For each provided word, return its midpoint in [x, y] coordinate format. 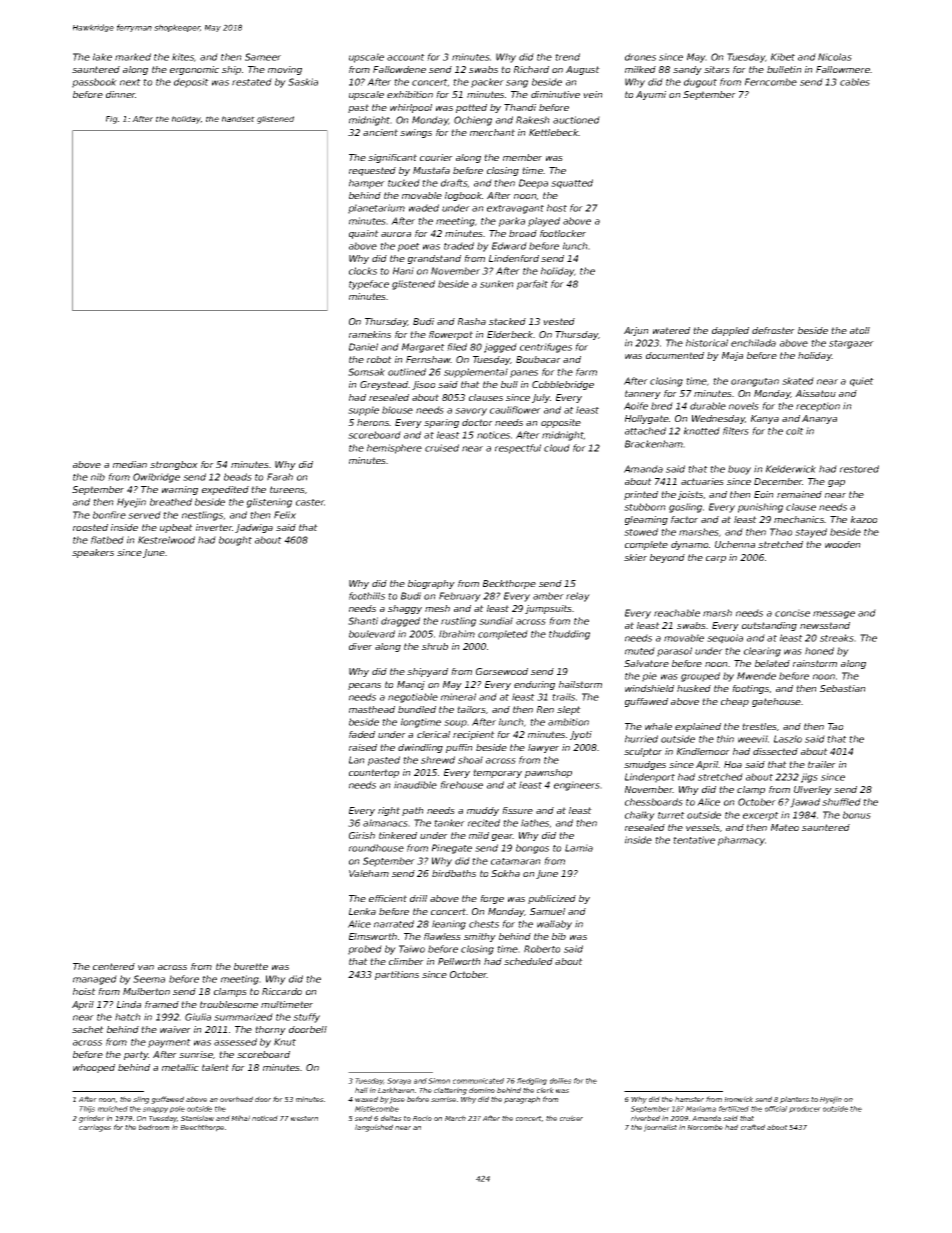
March [455, 1118]
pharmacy [741, 841]
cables [855, 82]
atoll [860, 330]
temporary [497, 773]
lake [102, 57]
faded [362, 734]
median [130, 464]
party [136, 1055]
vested [559, 321]
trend [567, 57]
